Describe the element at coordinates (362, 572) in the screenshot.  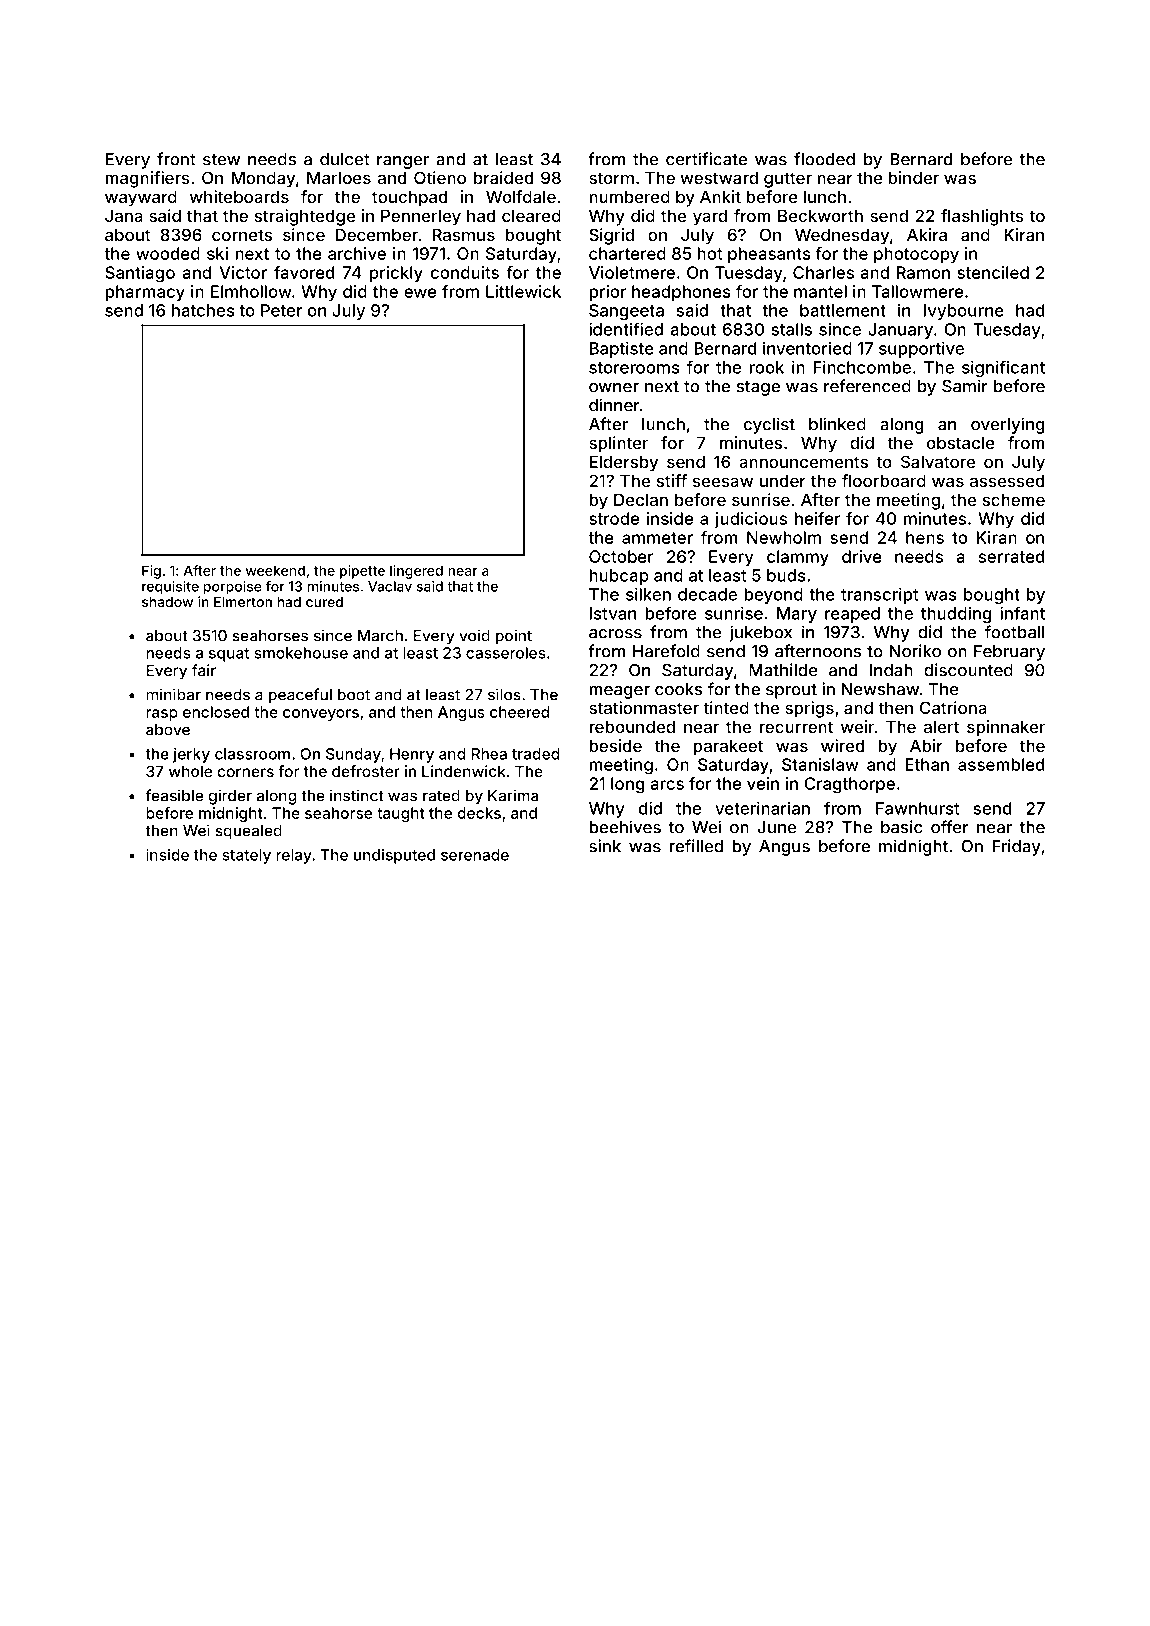
I see `pipette` at that location.
